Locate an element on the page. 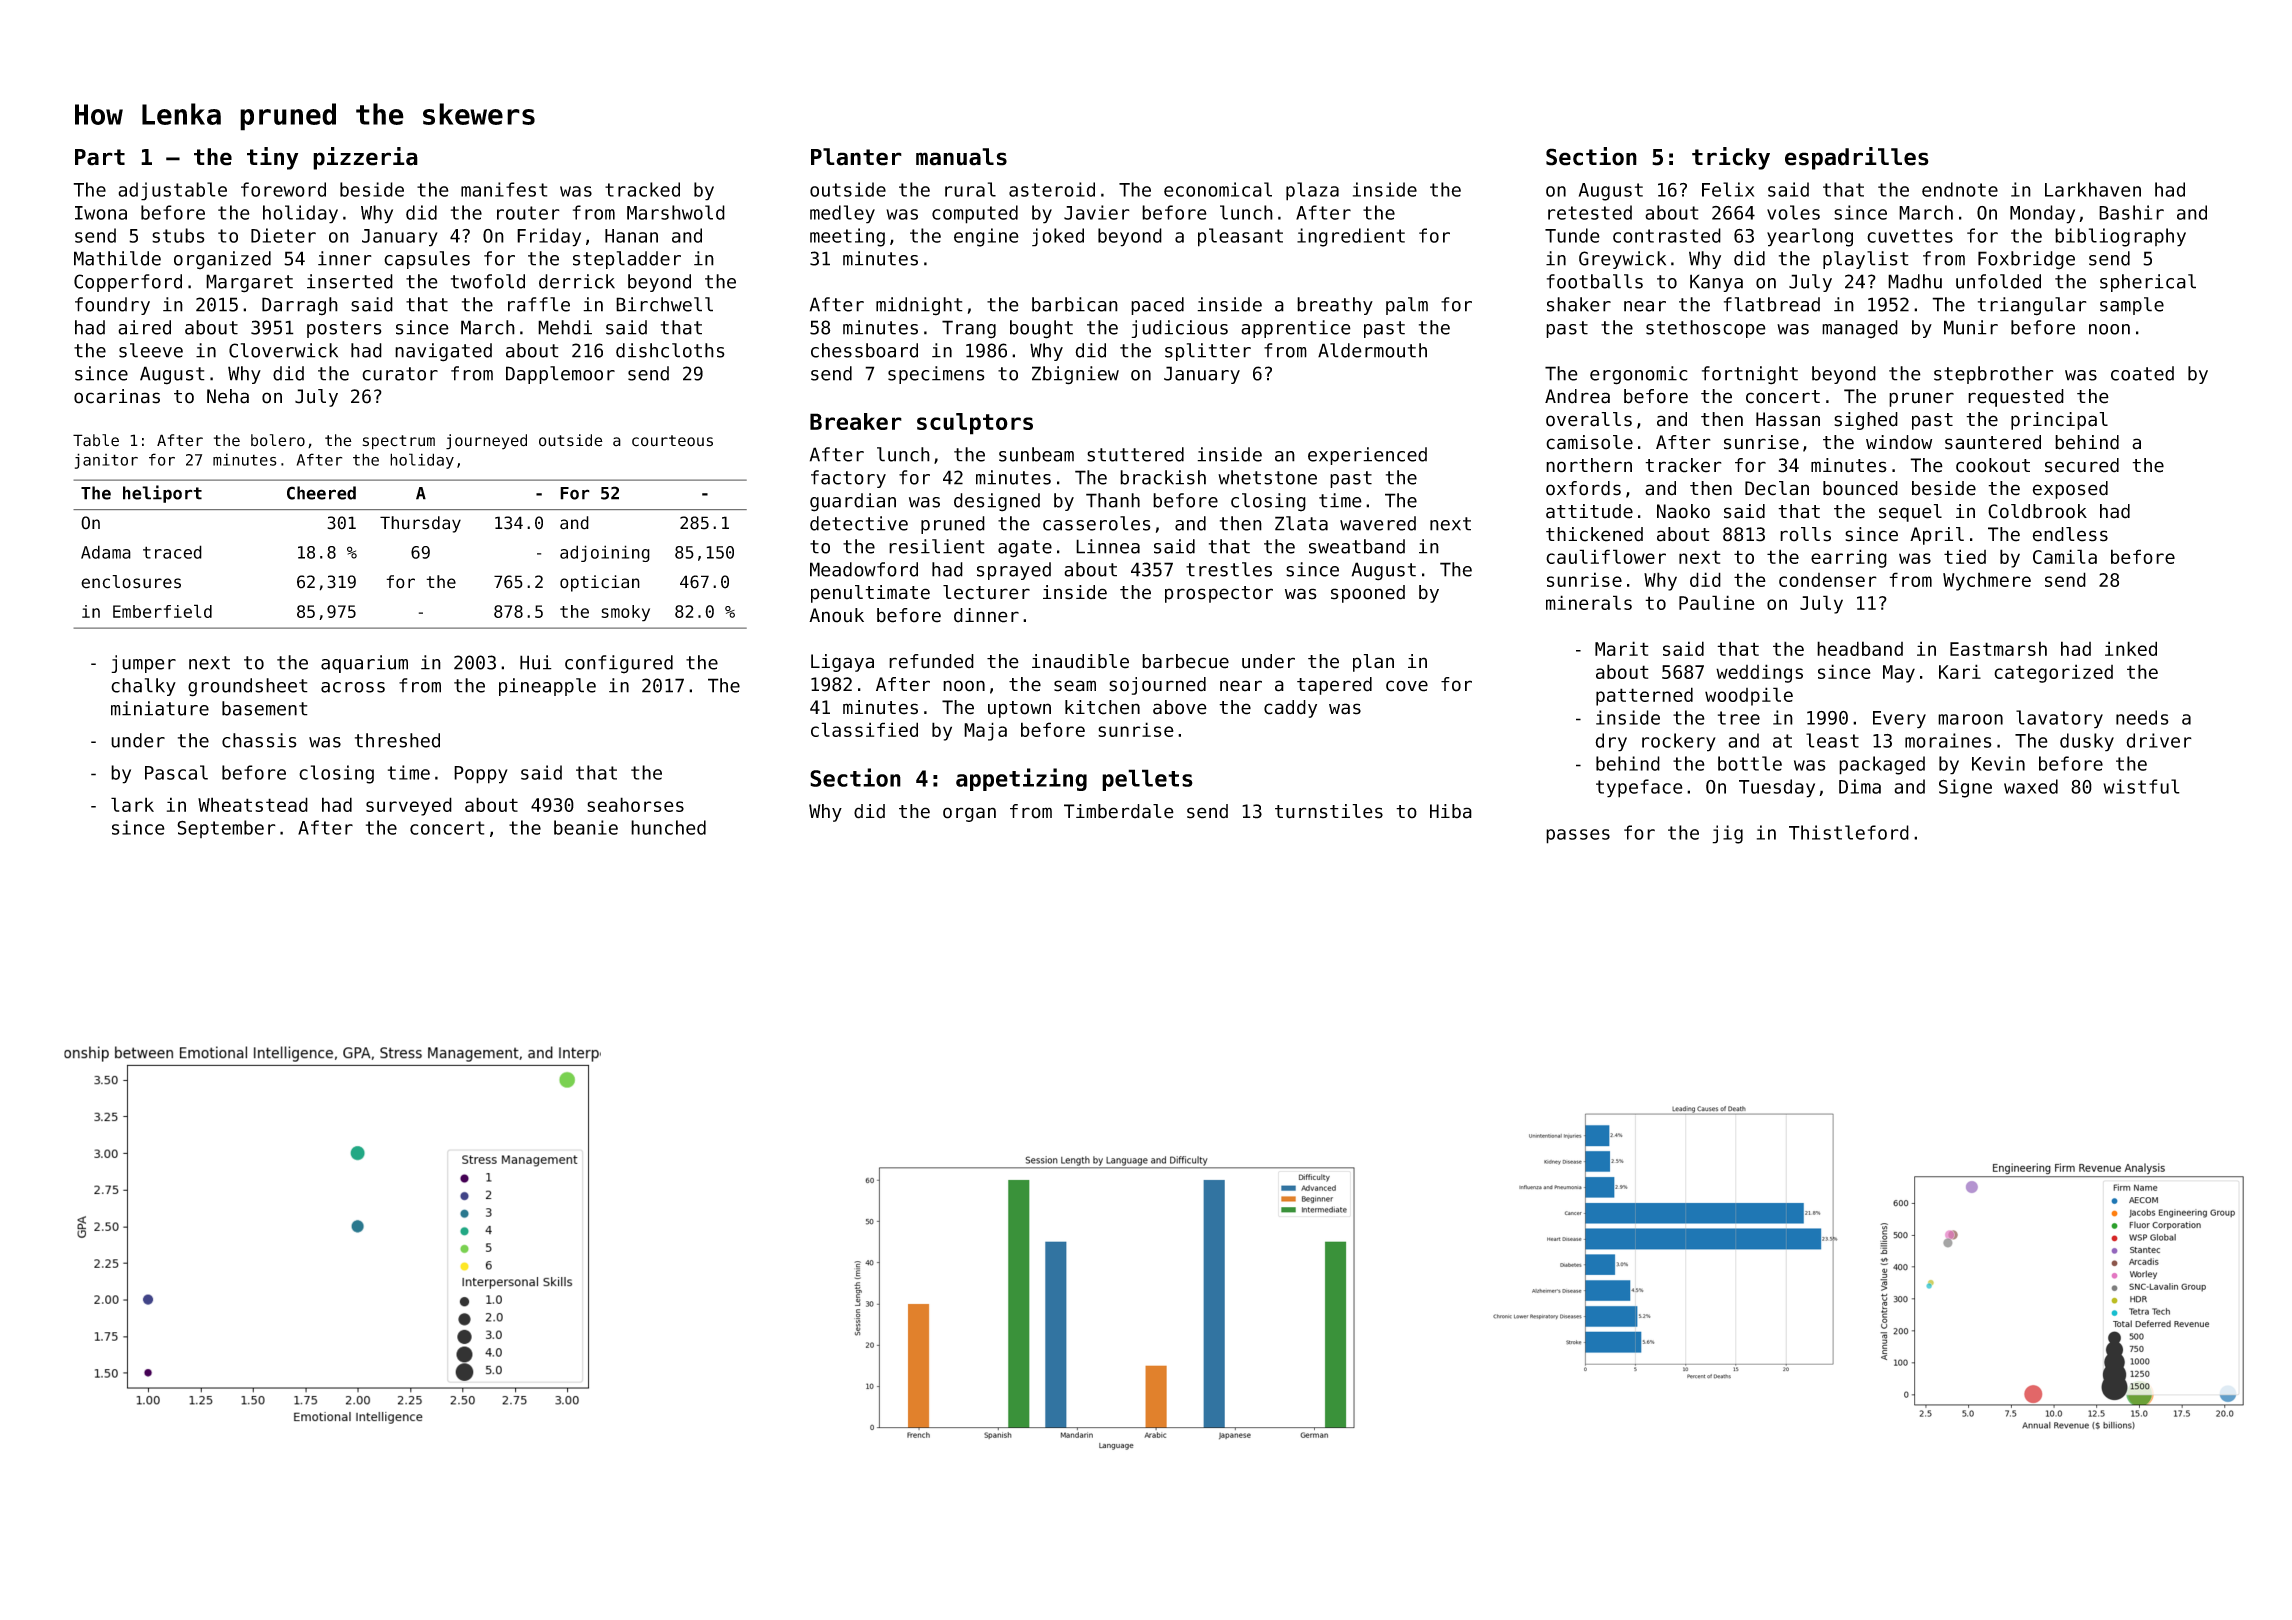  Marshwold is located at coordinates (676, 212).
